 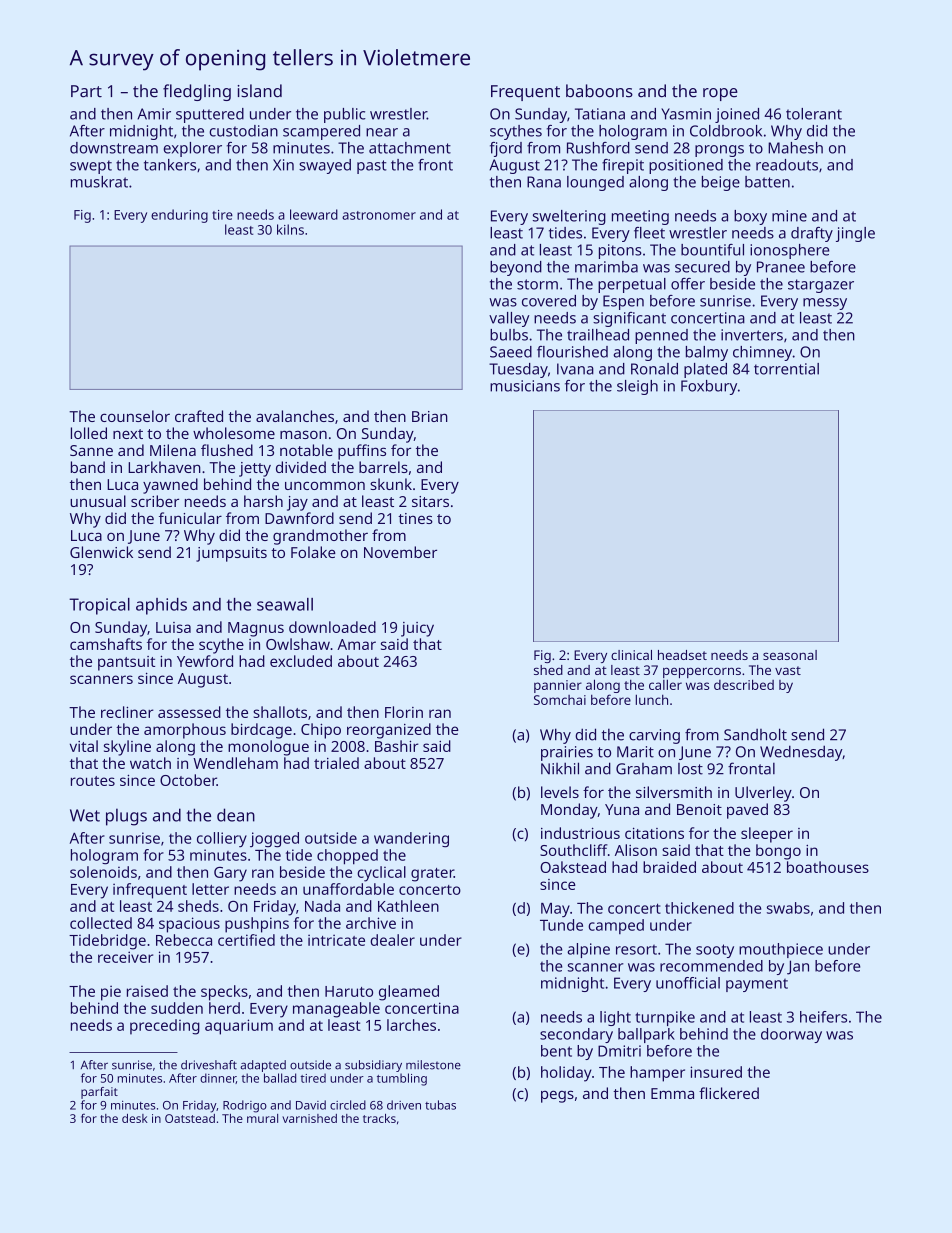 I want to click on secured, so click(x=702, y=267).
